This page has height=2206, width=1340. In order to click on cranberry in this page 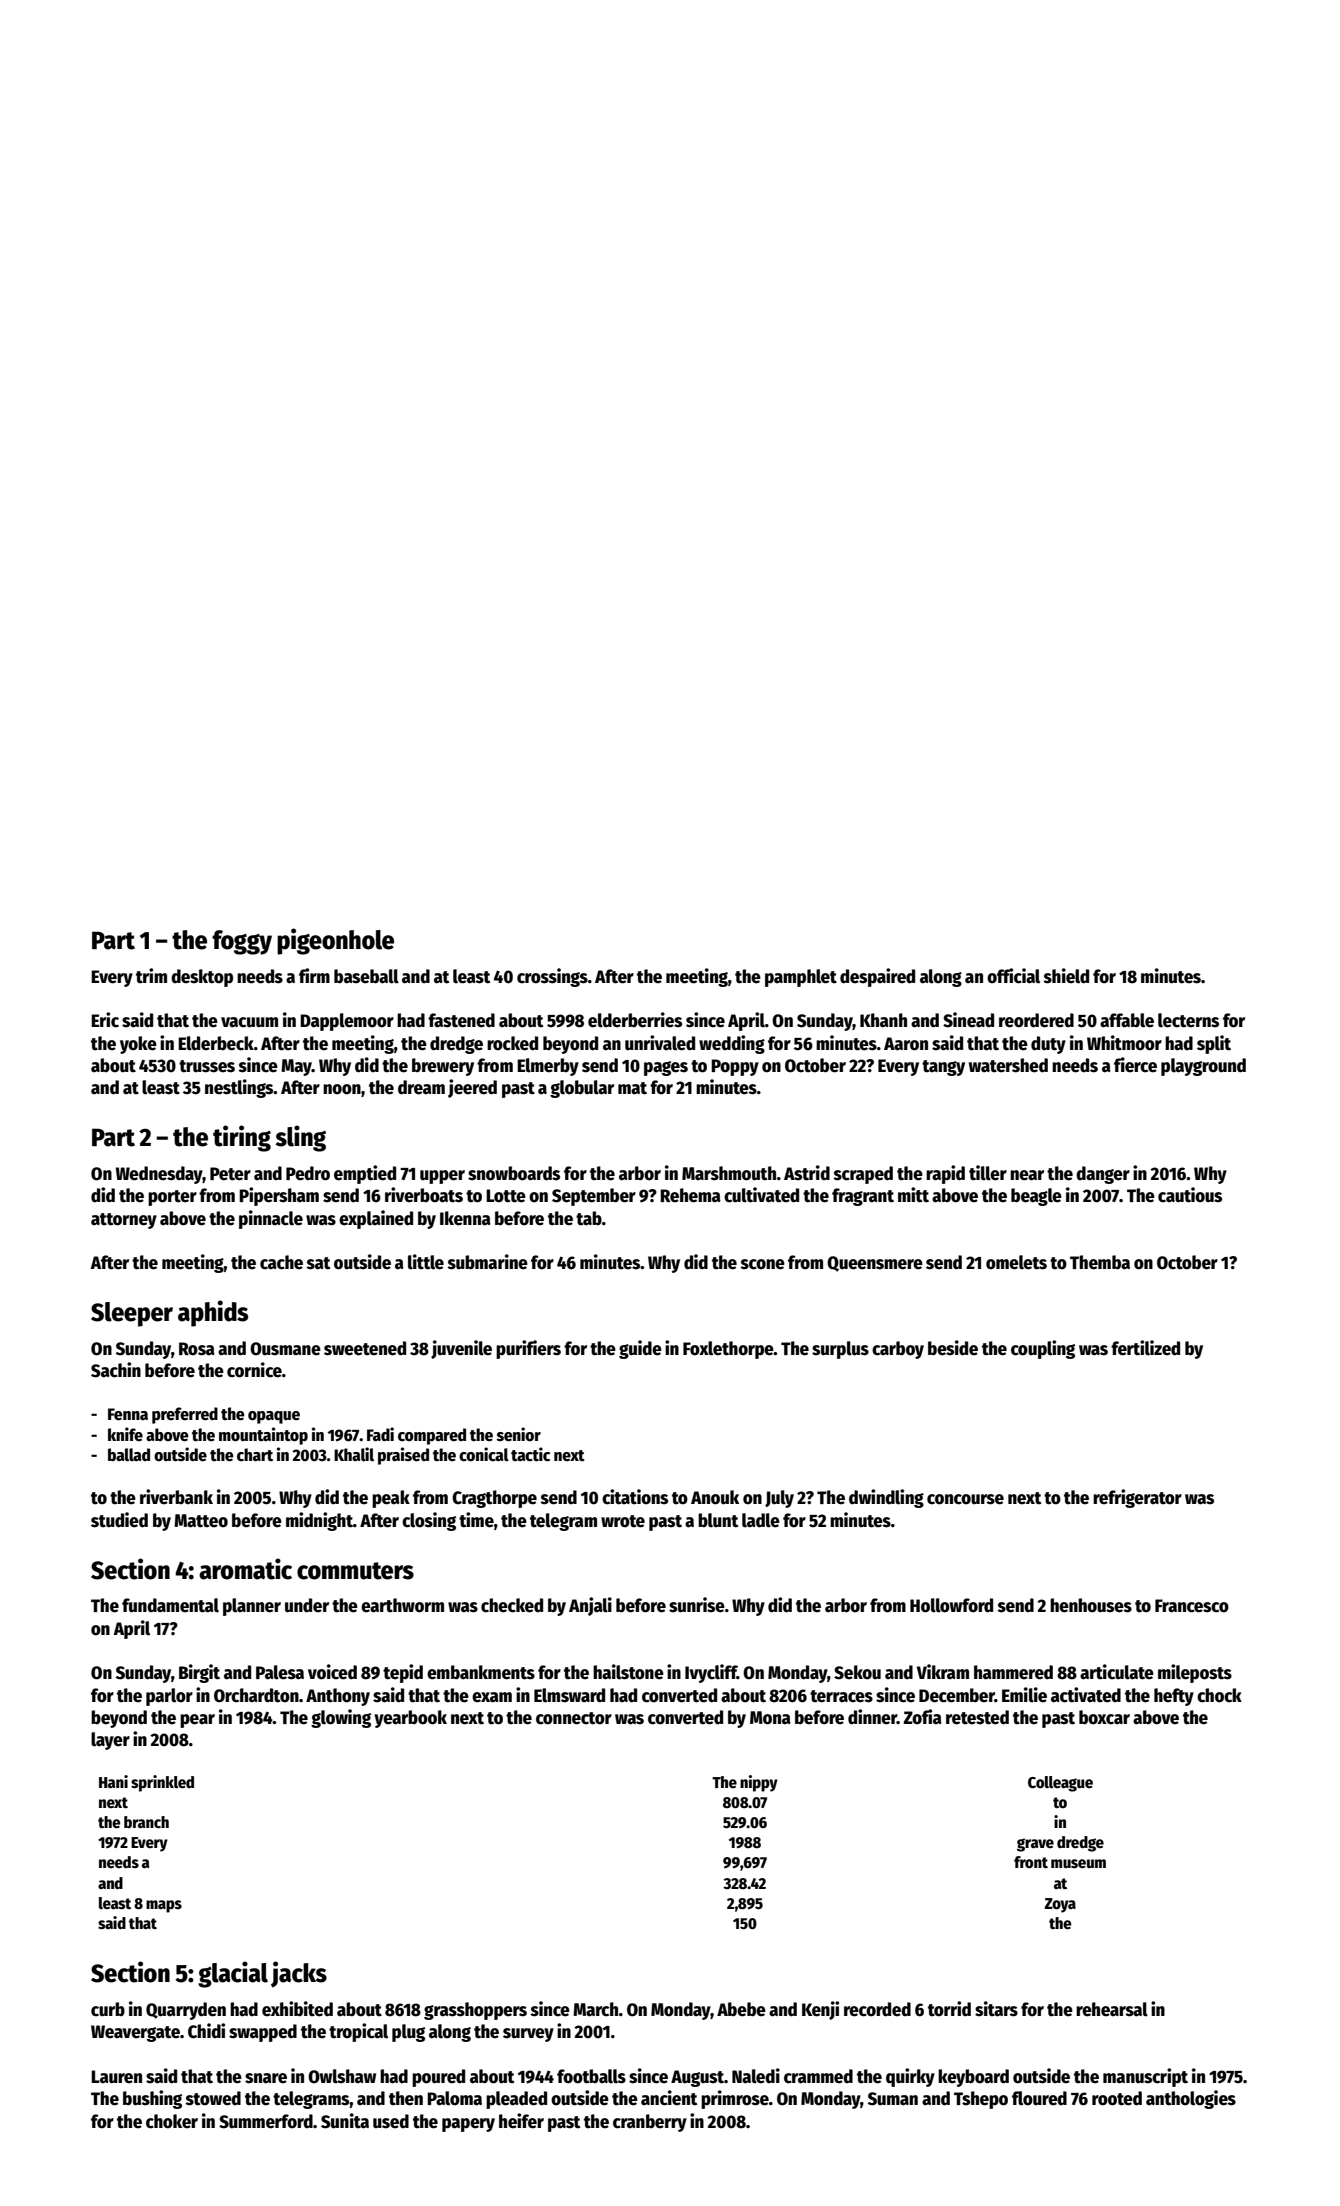, I will do `click(650, 2123)`.
